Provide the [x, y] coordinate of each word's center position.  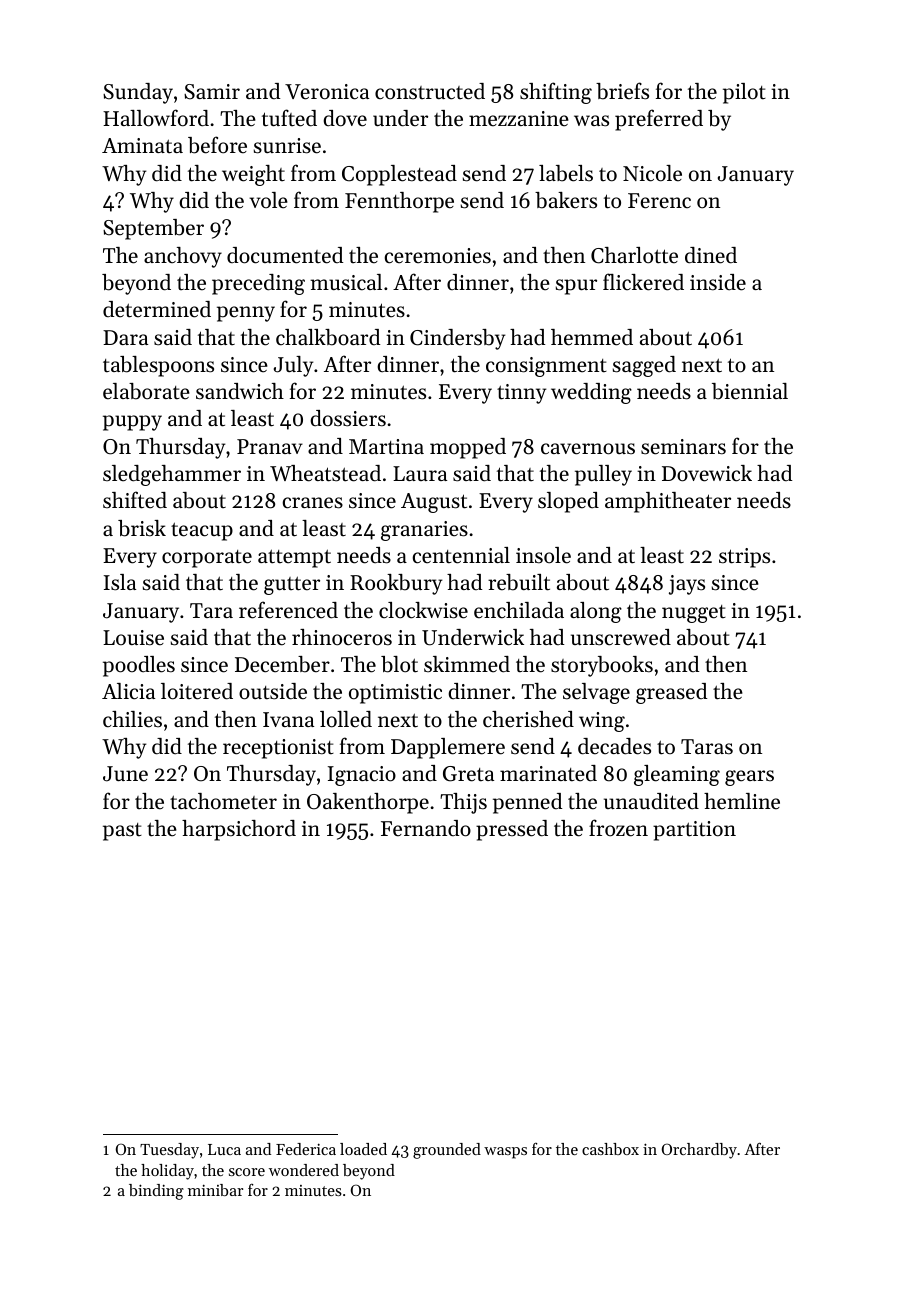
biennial [750, 391]
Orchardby [699, 1151]
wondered [304, 1170]
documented [285, 255]
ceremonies [438, 256]
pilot [744, 93]
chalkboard [328, 337]
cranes [313, 503]
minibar [215, 1190]
